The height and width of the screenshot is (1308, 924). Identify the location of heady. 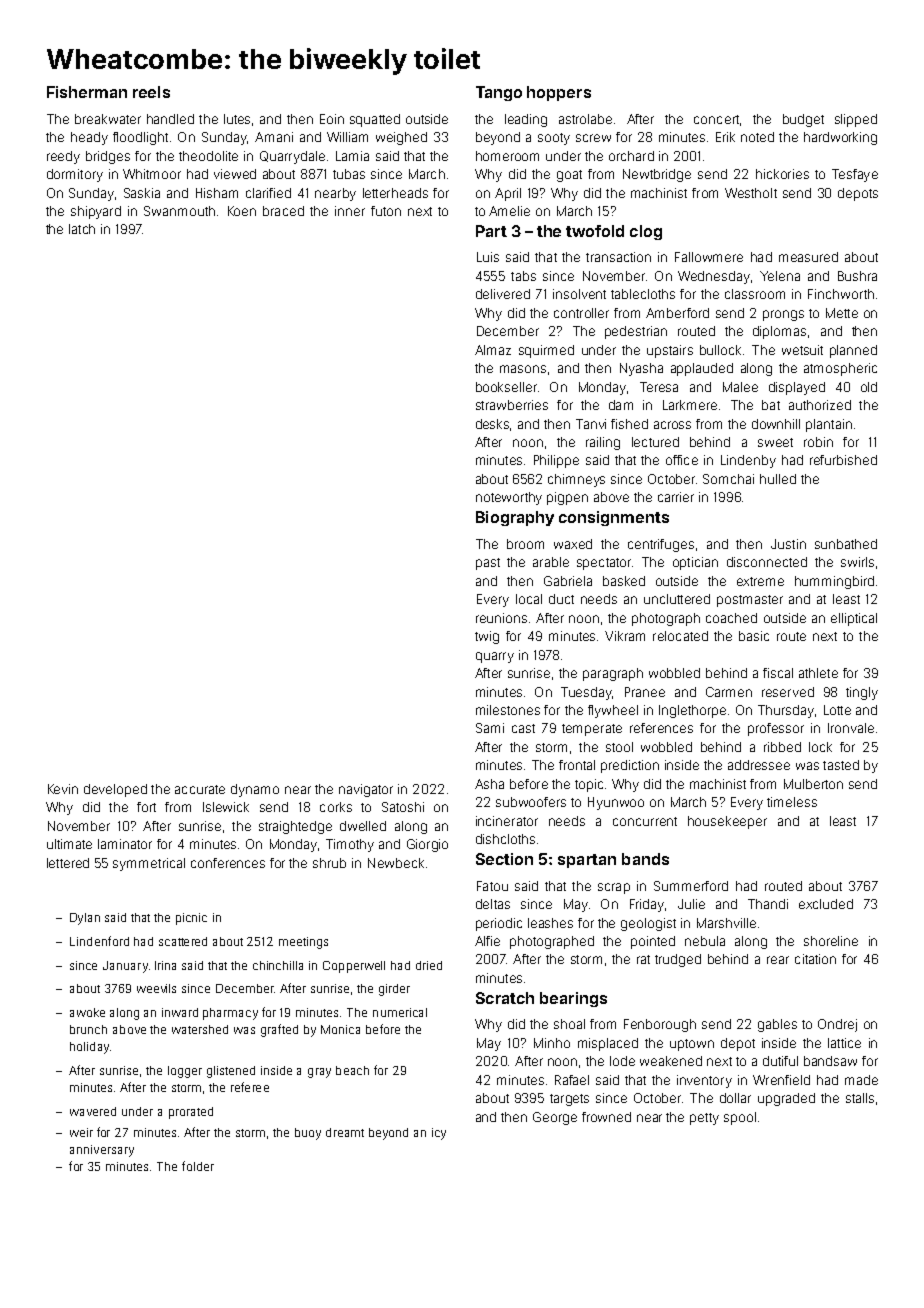
(89, 138).
